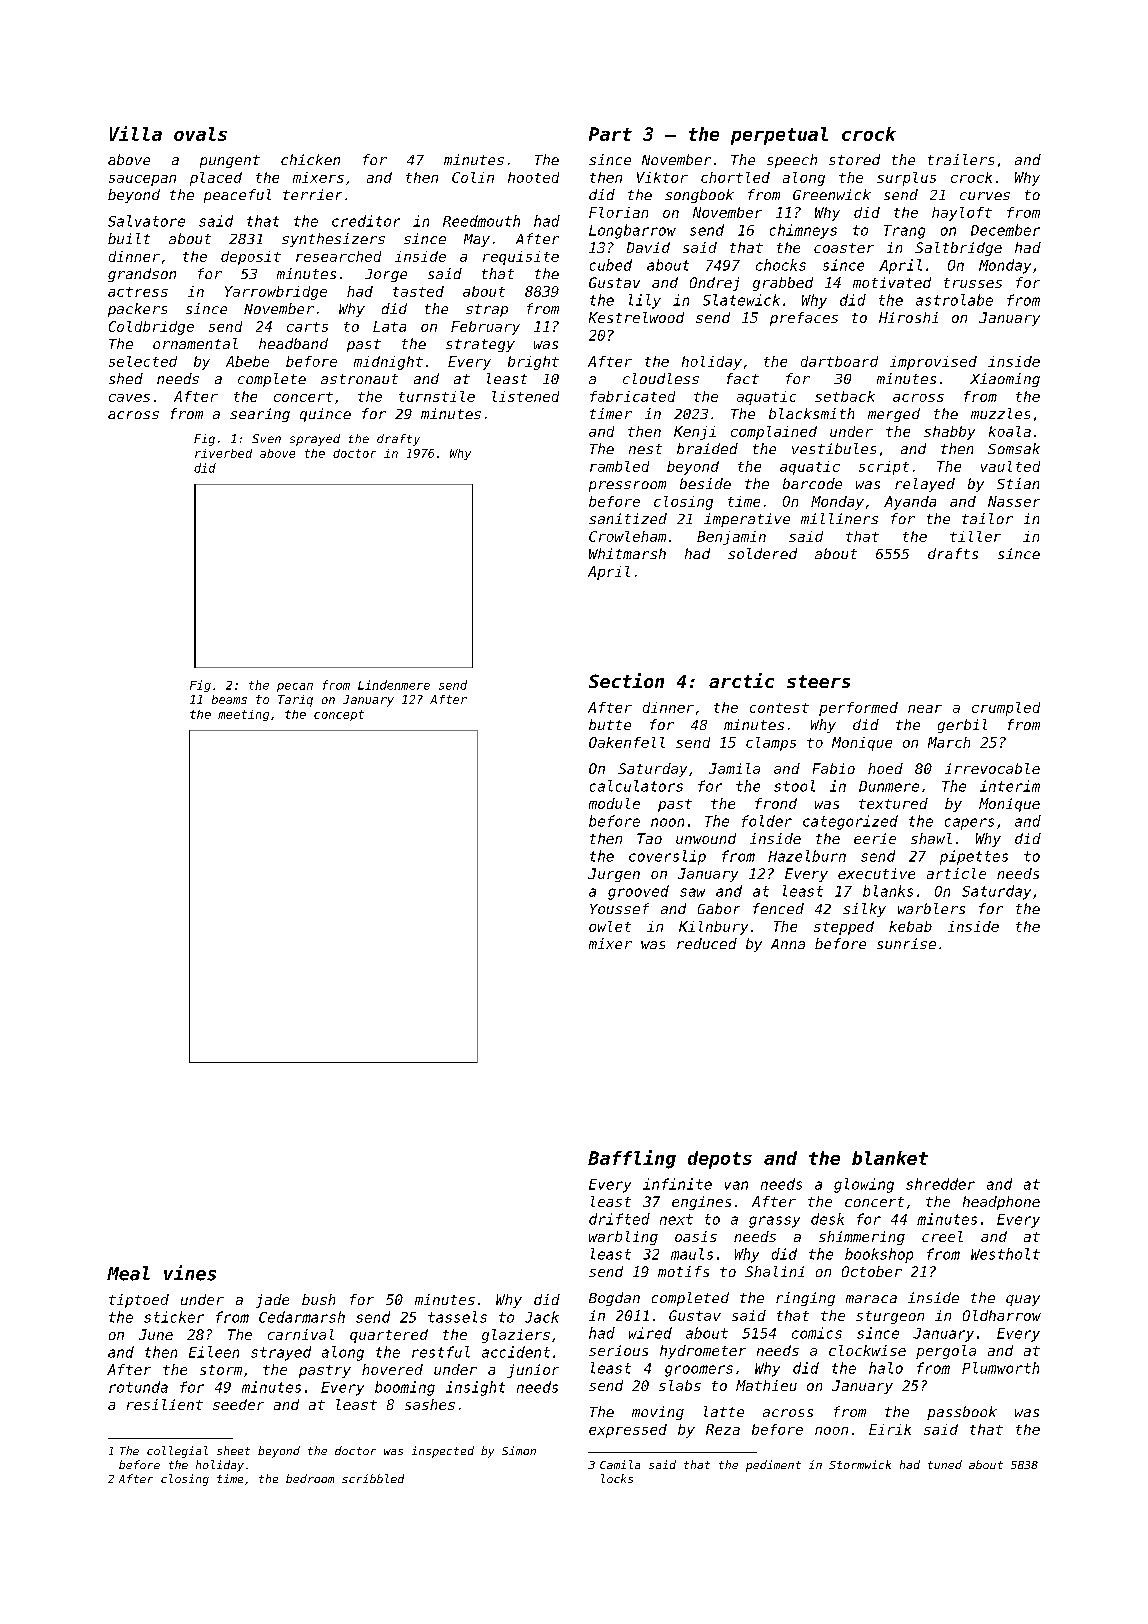  What do you see at coordinates (1006, 709) in the screenshot?
I see `crumpled` at bounding box center [1006, 709].
